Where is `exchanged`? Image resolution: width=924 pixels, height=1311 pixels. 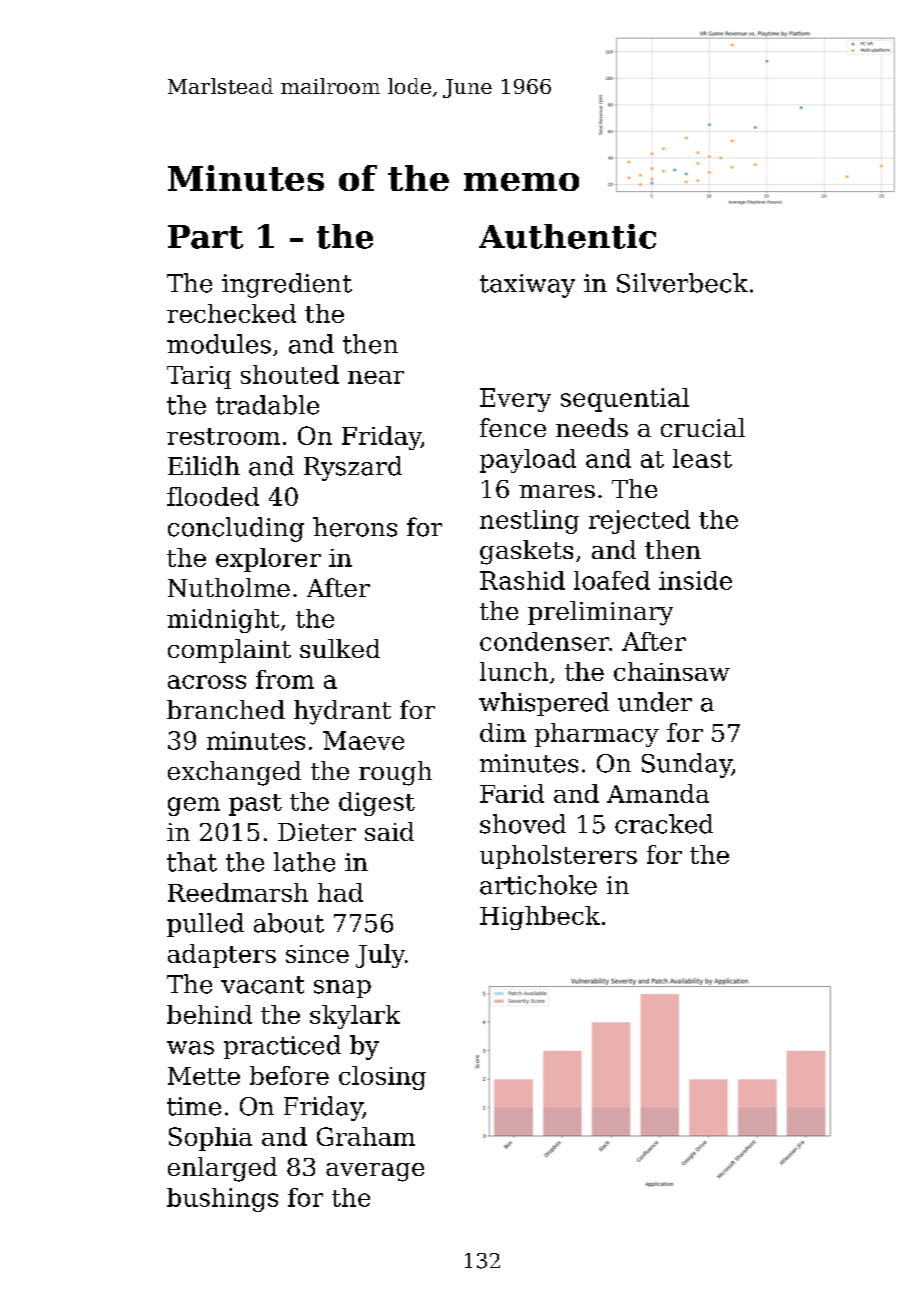
exchanged is located at coordinates (234, 773).
